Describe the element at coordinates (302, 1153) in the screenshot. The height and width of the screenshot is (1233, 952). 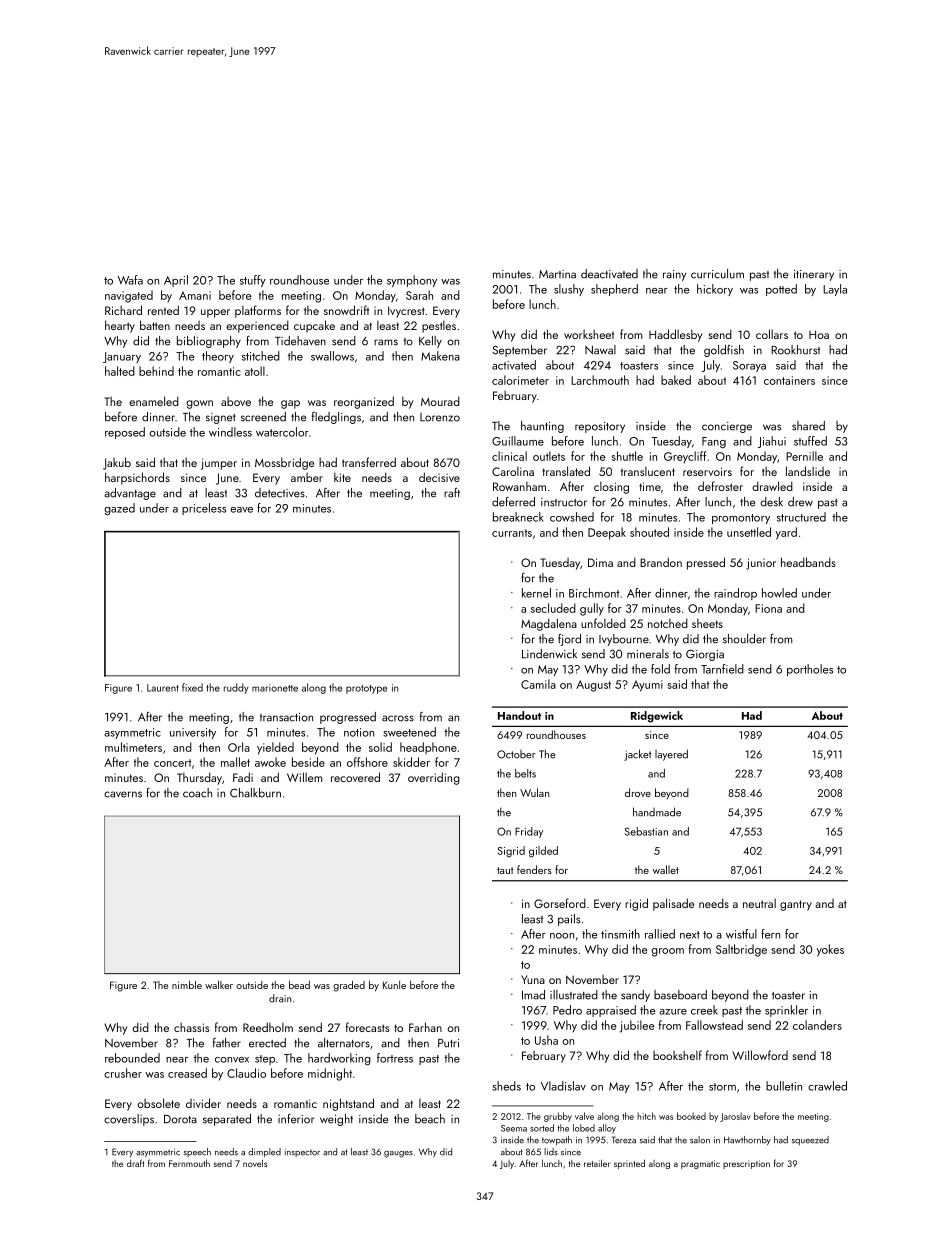
I see `inspector` at that location.
